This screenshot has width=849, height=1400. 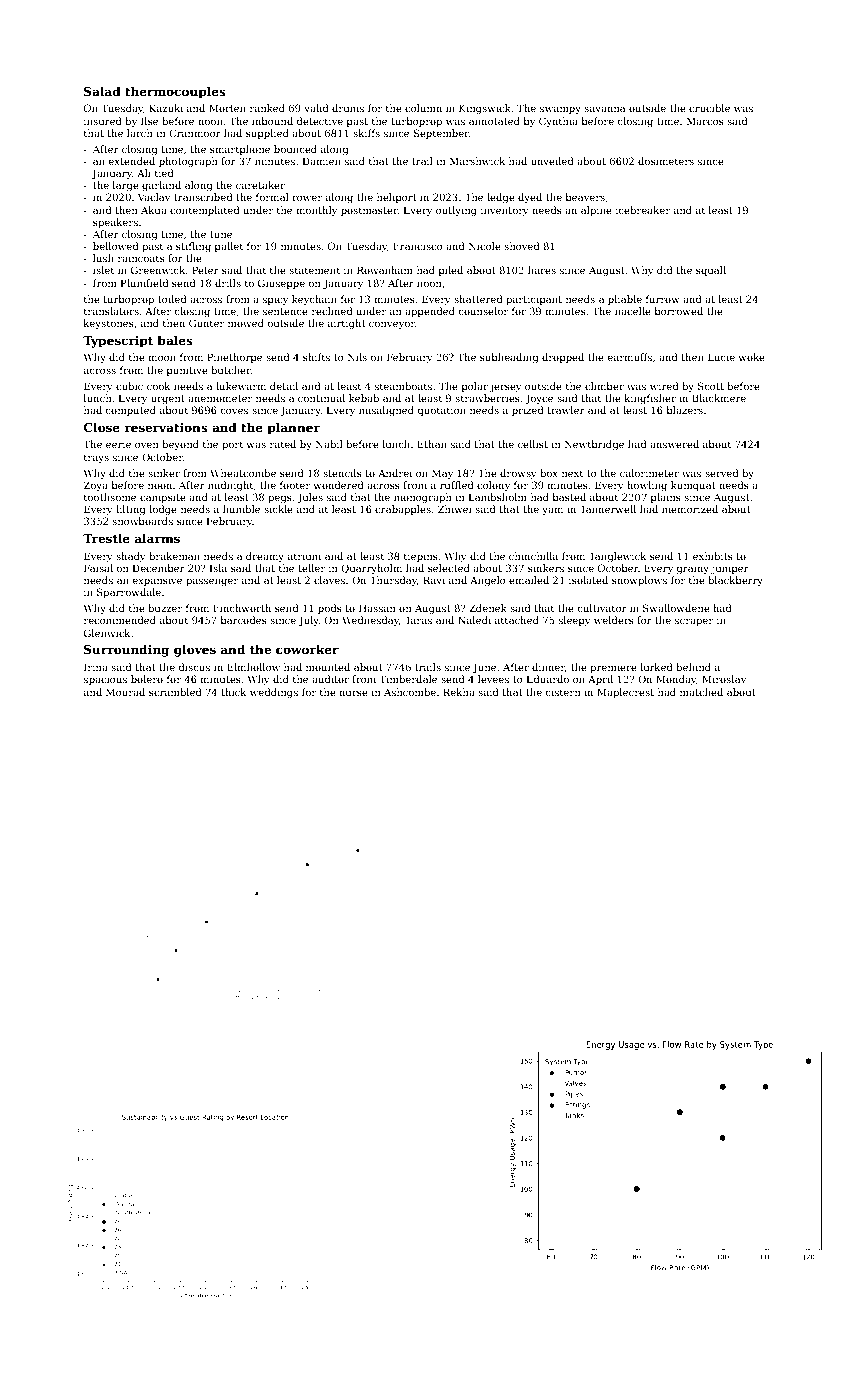 I want to click on crabapples, so click(x=403, y=510).
